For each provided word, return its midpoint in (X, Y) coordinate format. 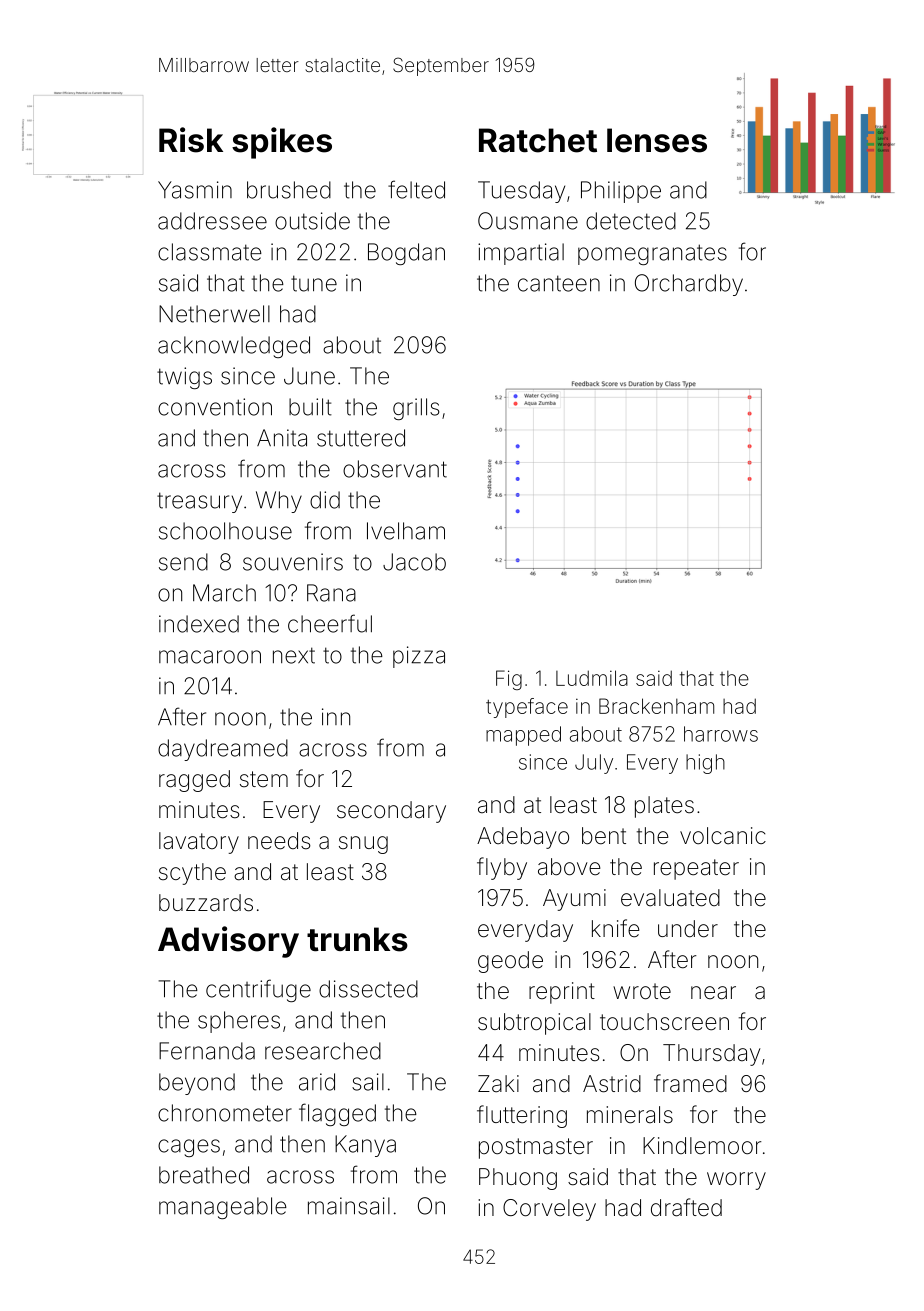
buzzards (206, 903)
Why (279, 502)
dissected (368, 989)
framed (690, 1083)
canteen (559, 283)
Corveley (549, 1210)
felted (416, 189)
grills (416, 409)
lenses (657, 140)
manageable (223, 1208)
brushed (289, 190)
